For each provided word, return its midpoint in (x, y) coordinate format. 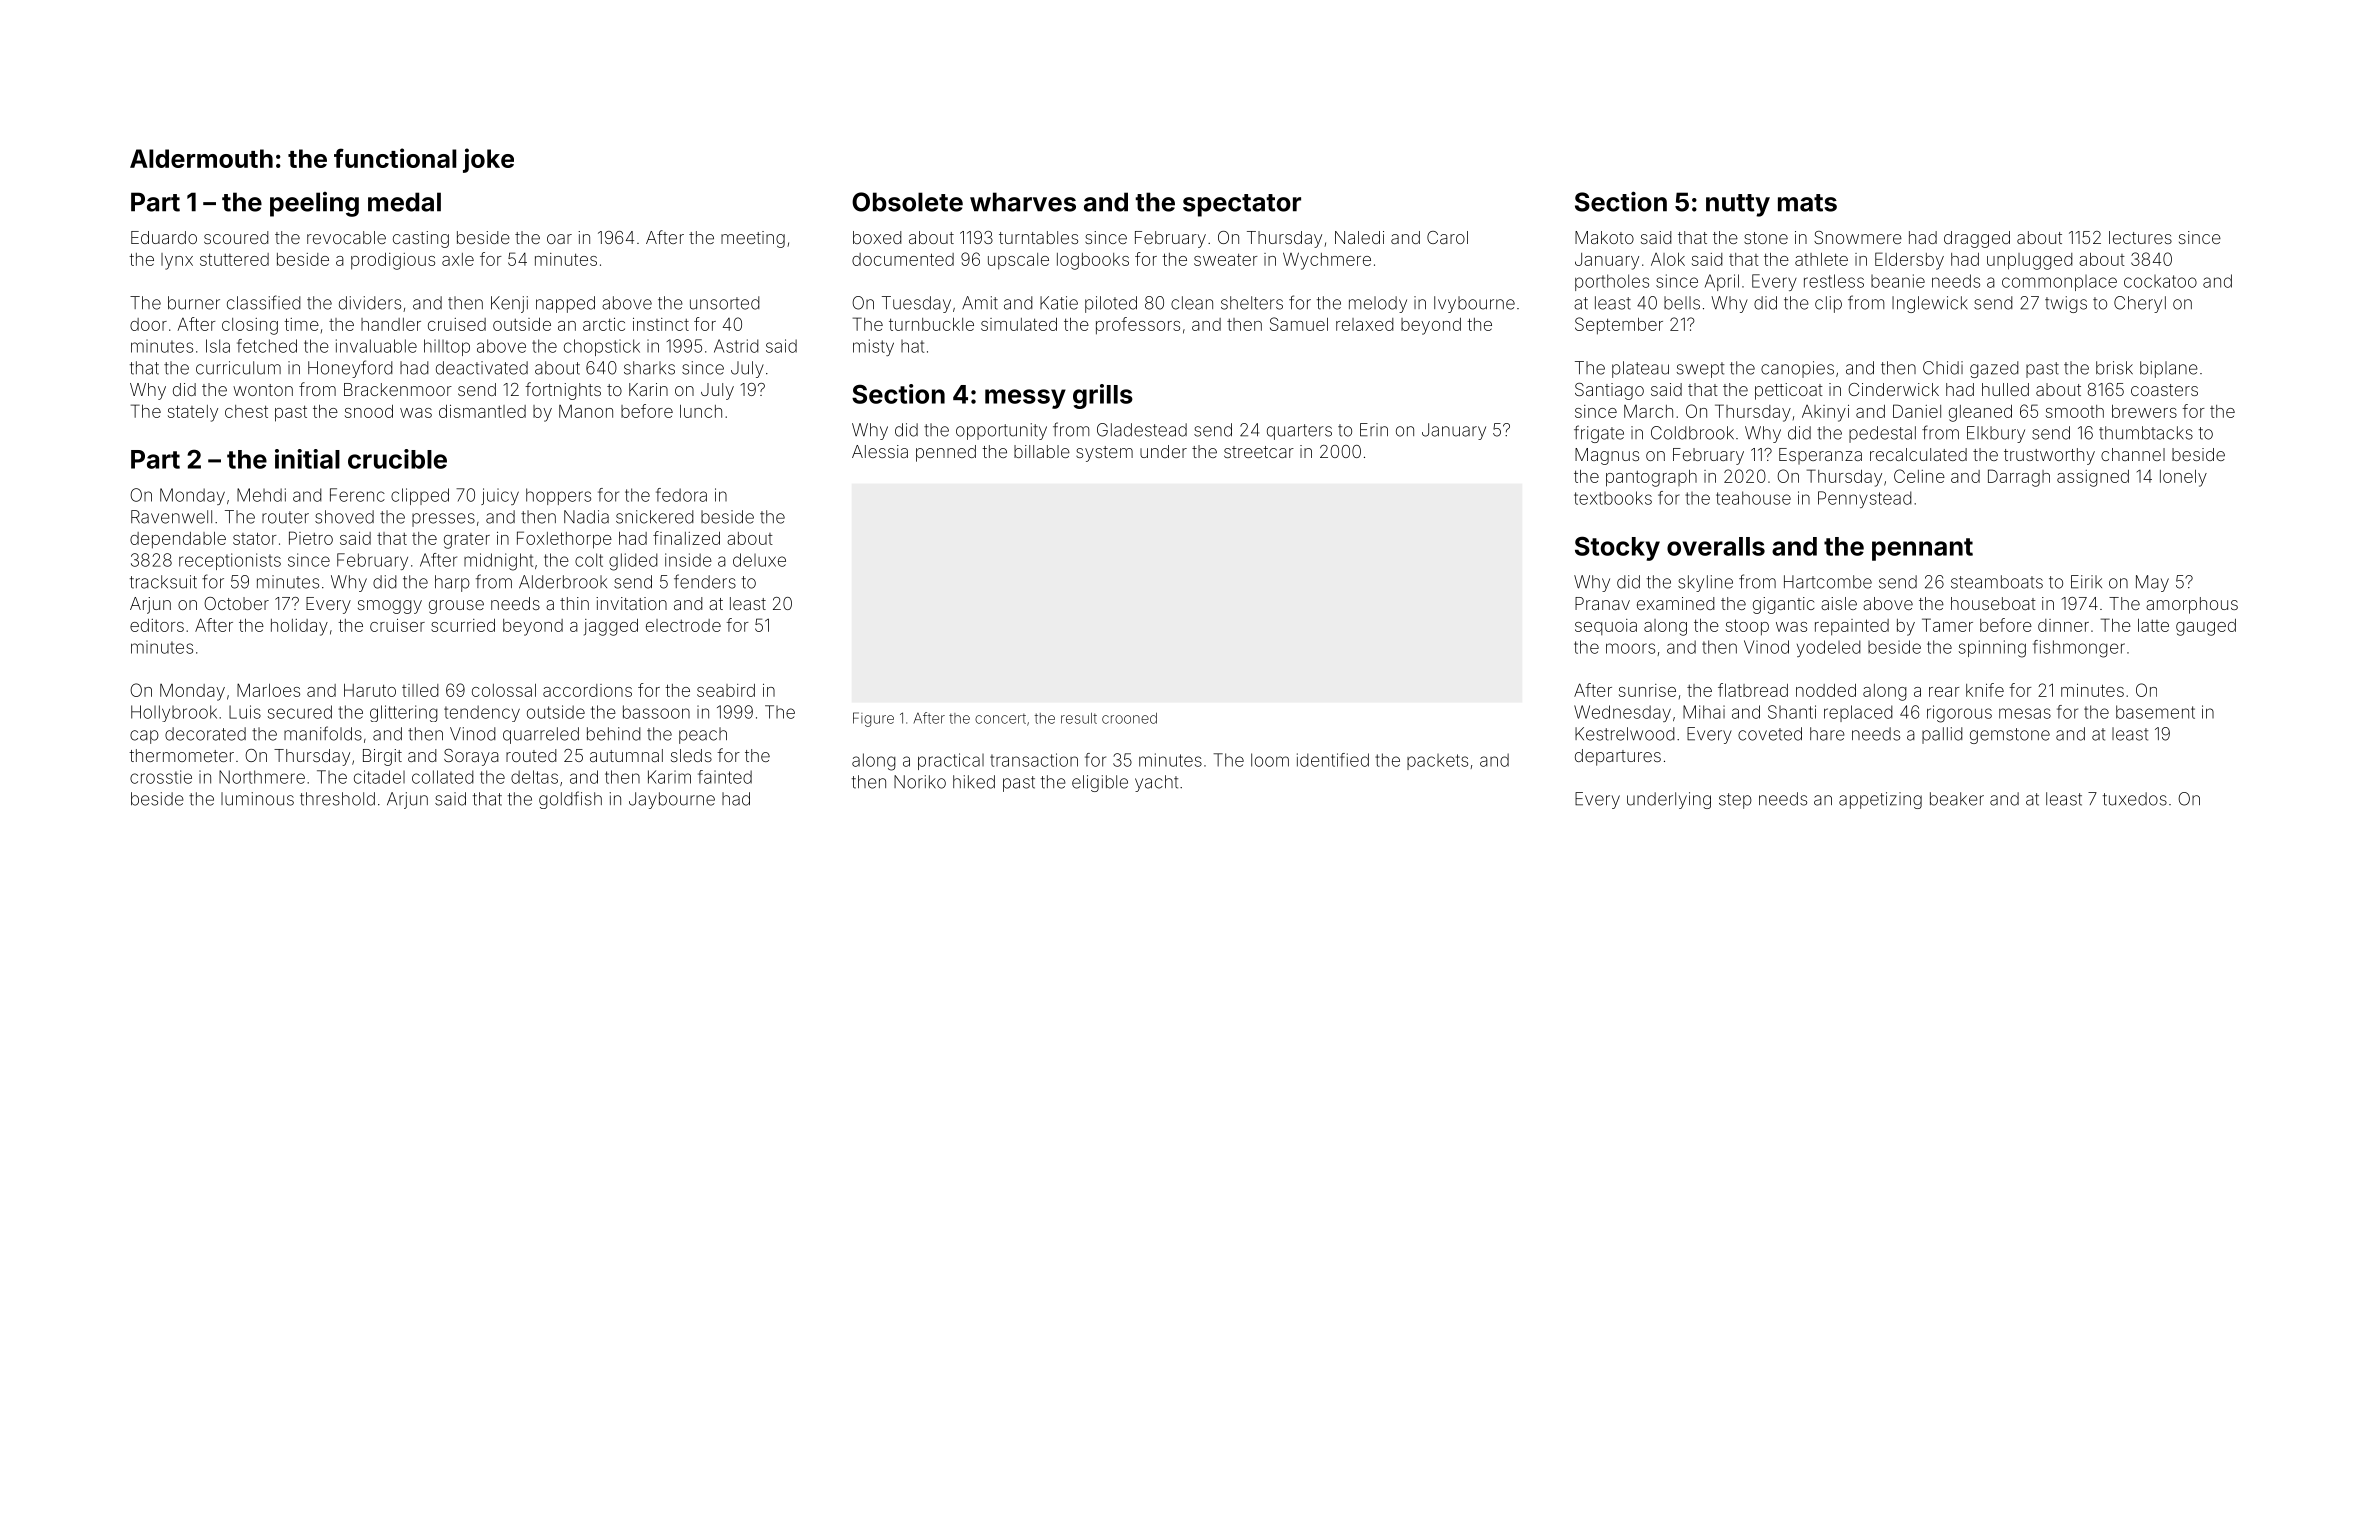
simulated (1019, 324)
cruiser (397, 625)
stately (193, 413)
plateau (1640, 369)
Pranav (1602, 603)
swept (1700, 370)
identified (1333, 760)
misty (873, 347)
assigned (2093, 478)
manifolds (323, 733)
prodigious (393, 261)
